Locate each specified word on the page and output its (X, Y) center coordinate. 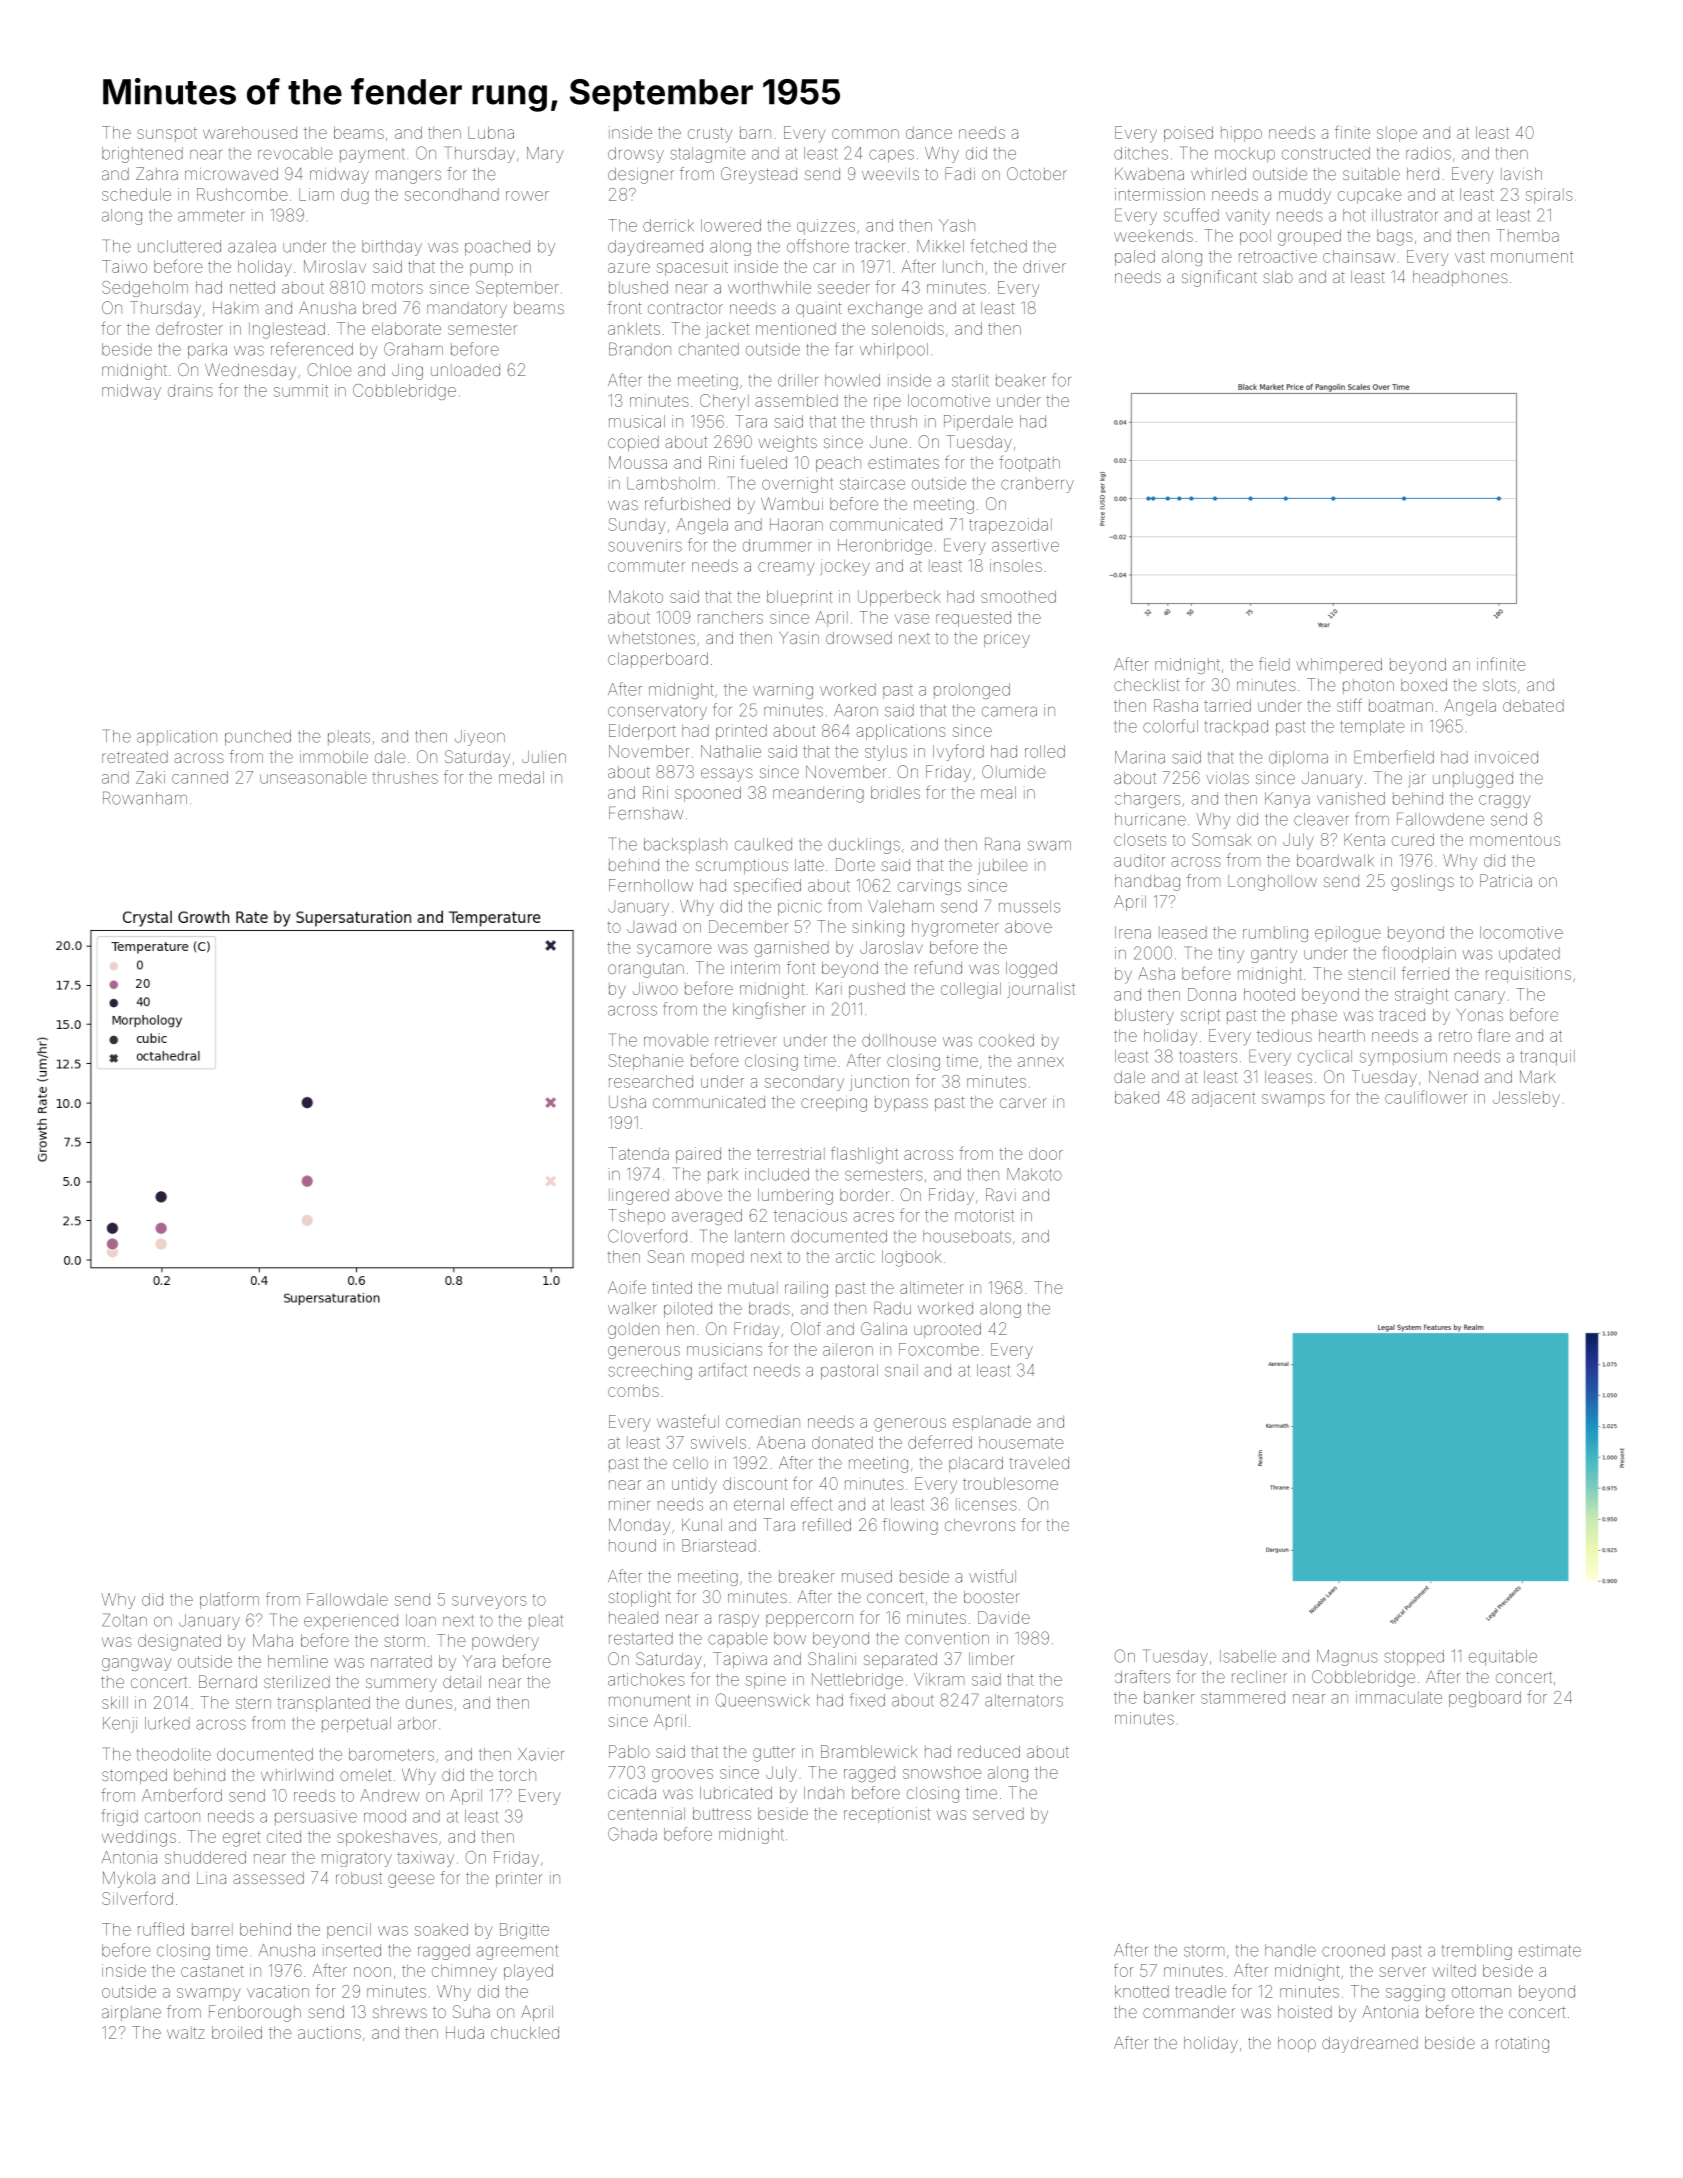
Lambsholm (671, 483)
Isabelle (1248, 1656)
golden (633, 1331)
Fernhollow (651, 885)
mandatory (467, 310)
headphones (1460, 278)
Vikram (939, 1679)
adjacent (1223, 1099)
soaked (441, 1929)
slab (1278, 277)
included (777, 1174)
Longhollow (1272, 883)
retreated (135, 757)
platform (229, 1600)
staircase (872, 483)
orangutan (646, 970)
